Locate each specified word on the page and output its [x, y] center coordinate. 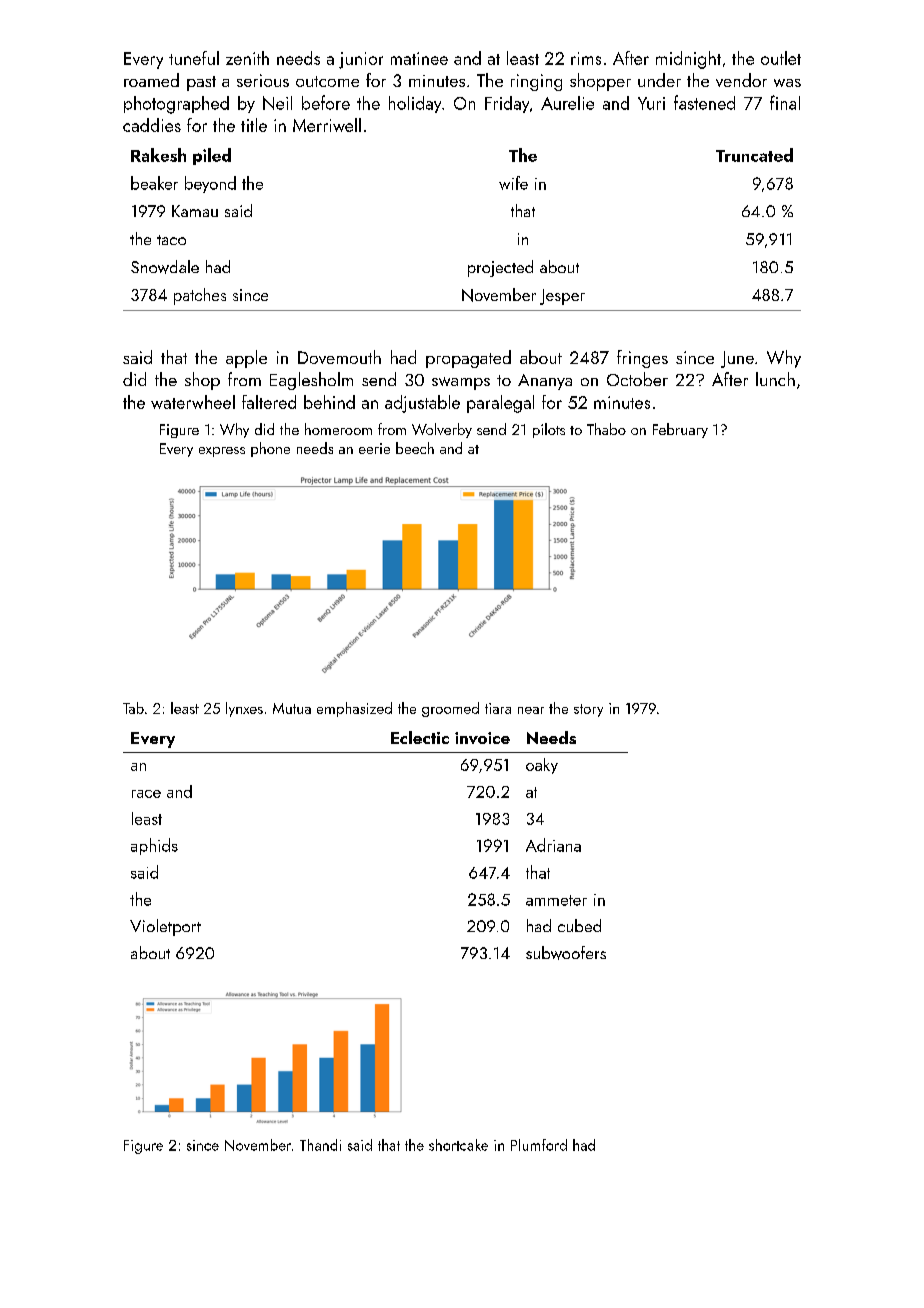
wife [513, 183]
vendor [741, 80]
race [146, 794]
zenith [247, 58]
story [588, 710]
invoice [482, 738]
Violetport [165, 927]
